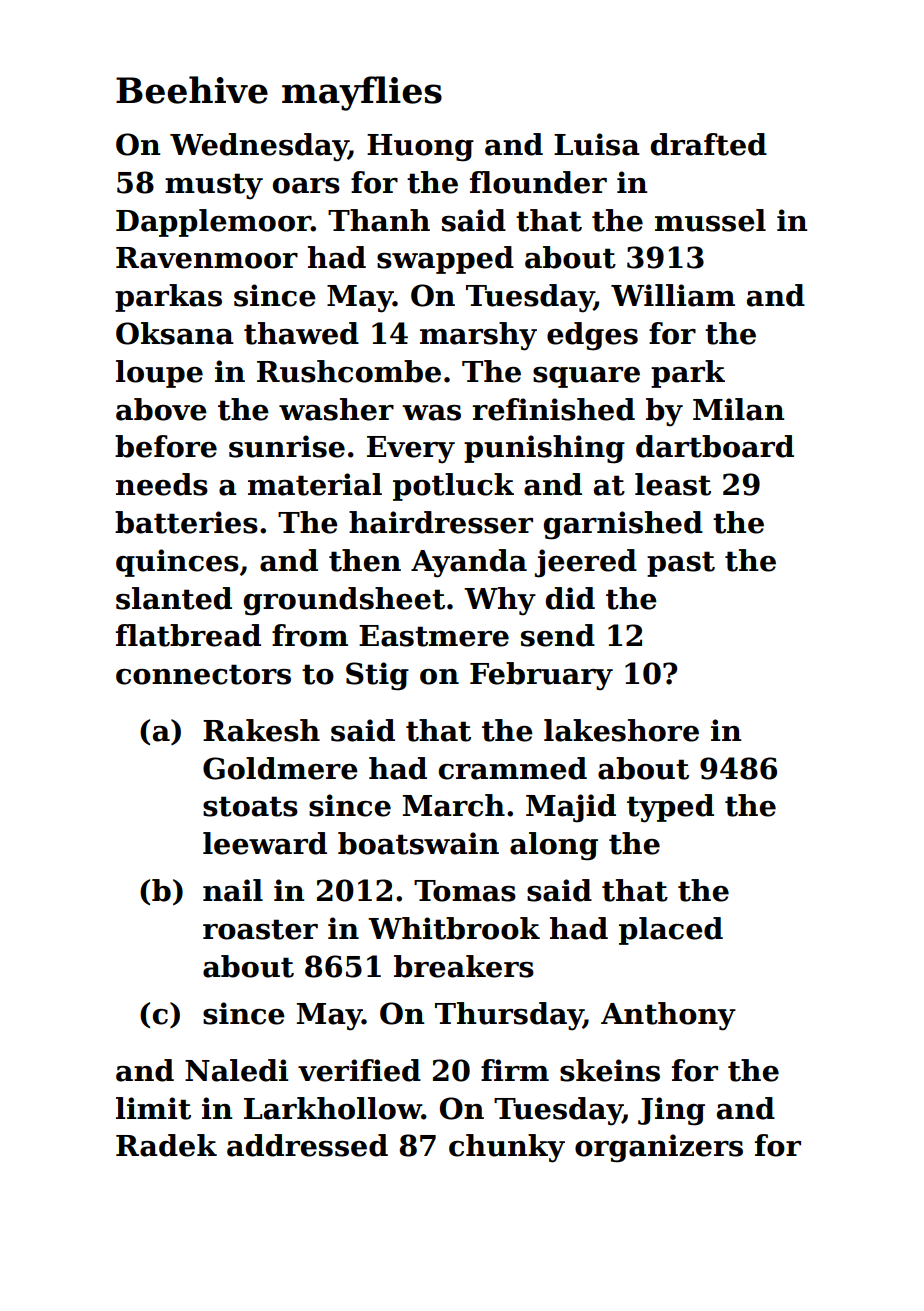 This screenshot has width=924, height=1311. What do you see at coordinates (236, 1070) in the screenshot?
I see `Naledi` at bounding box center [236, 1070].
